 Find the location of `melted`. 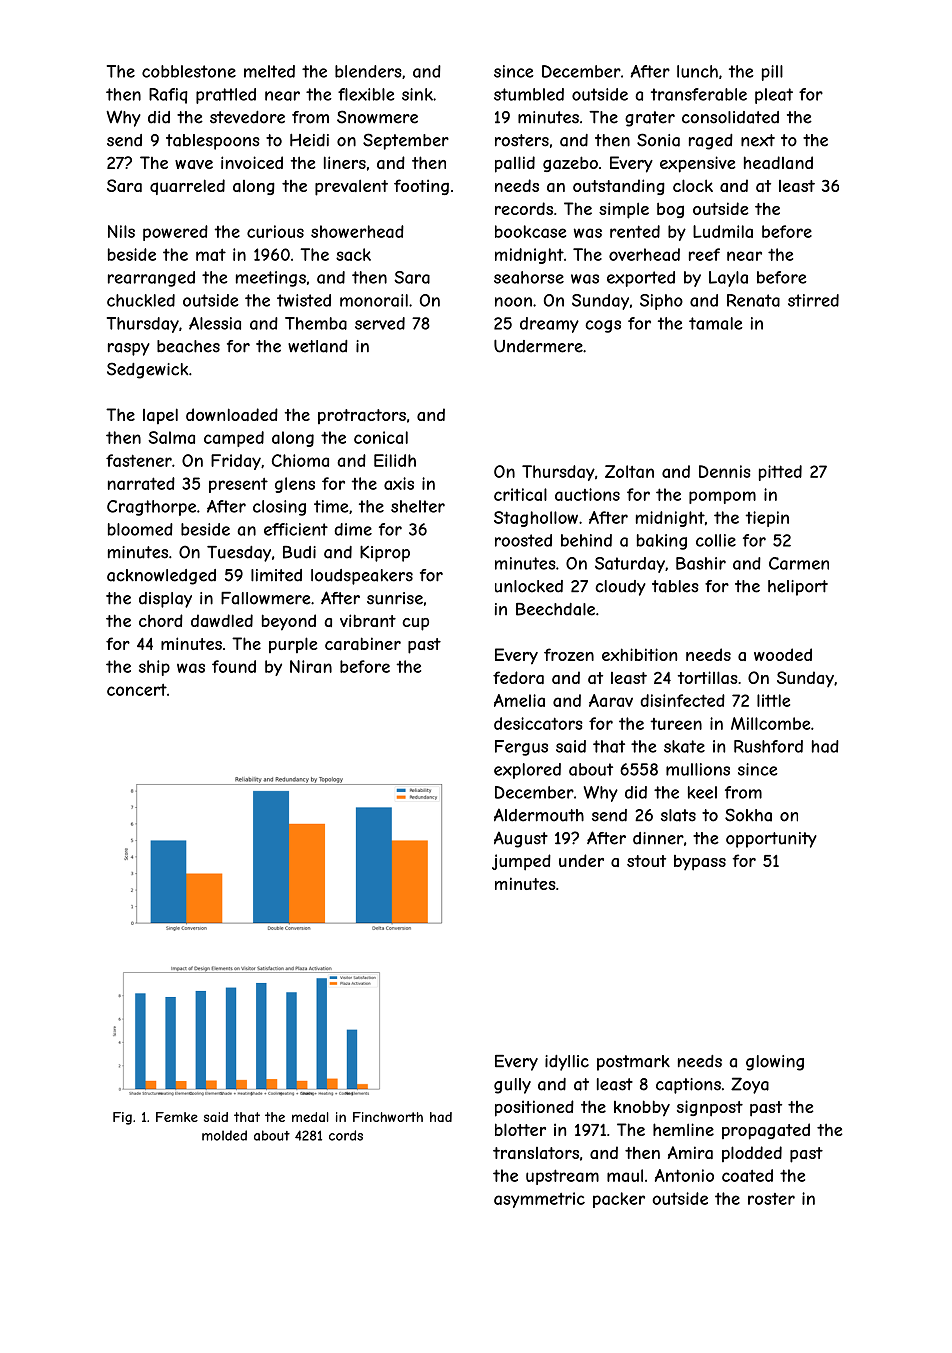

melted is located at coordinates (269, 71).
